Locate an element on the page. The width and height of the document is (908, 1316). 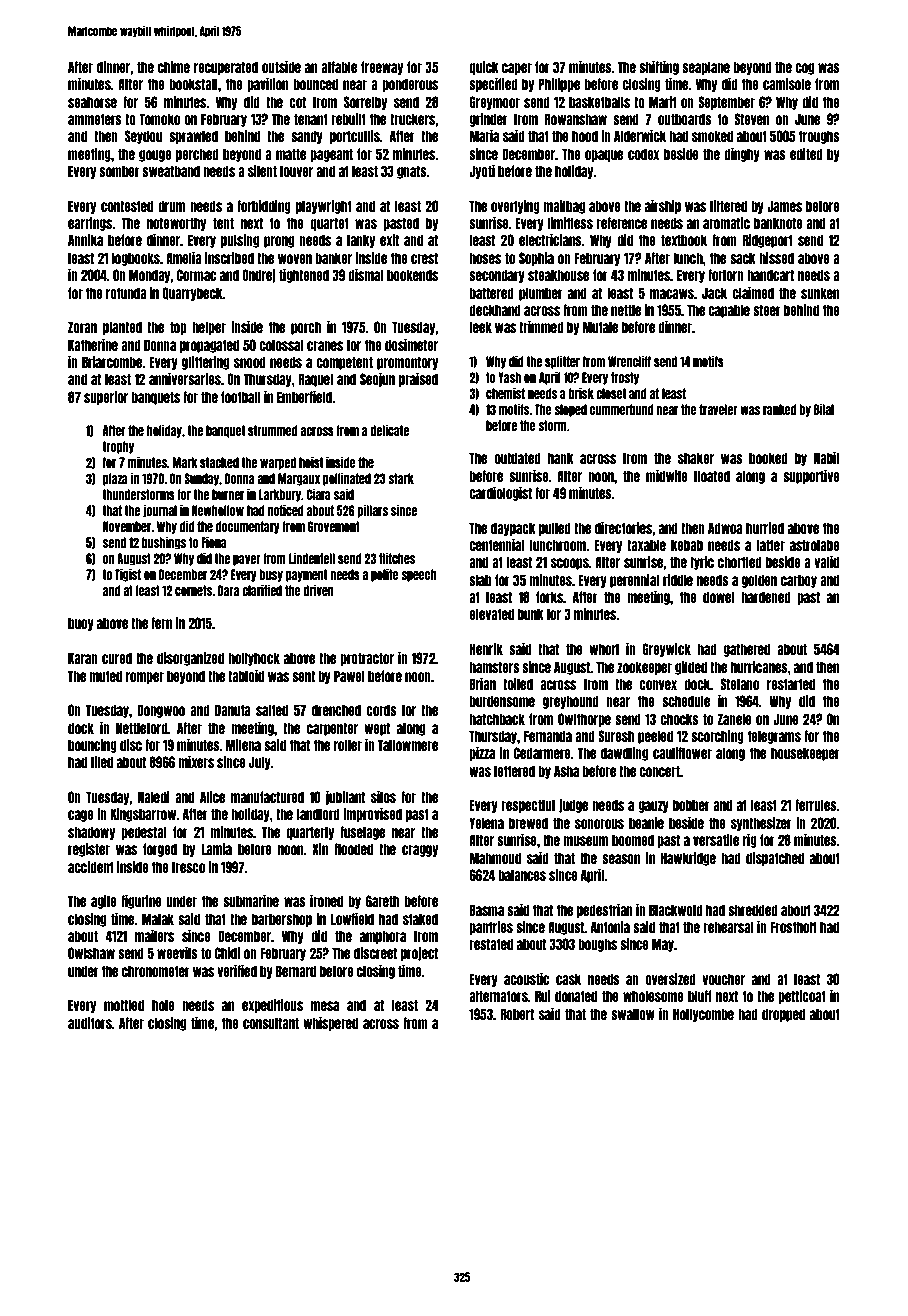
swallow is located at coordinates (633, 1014).
